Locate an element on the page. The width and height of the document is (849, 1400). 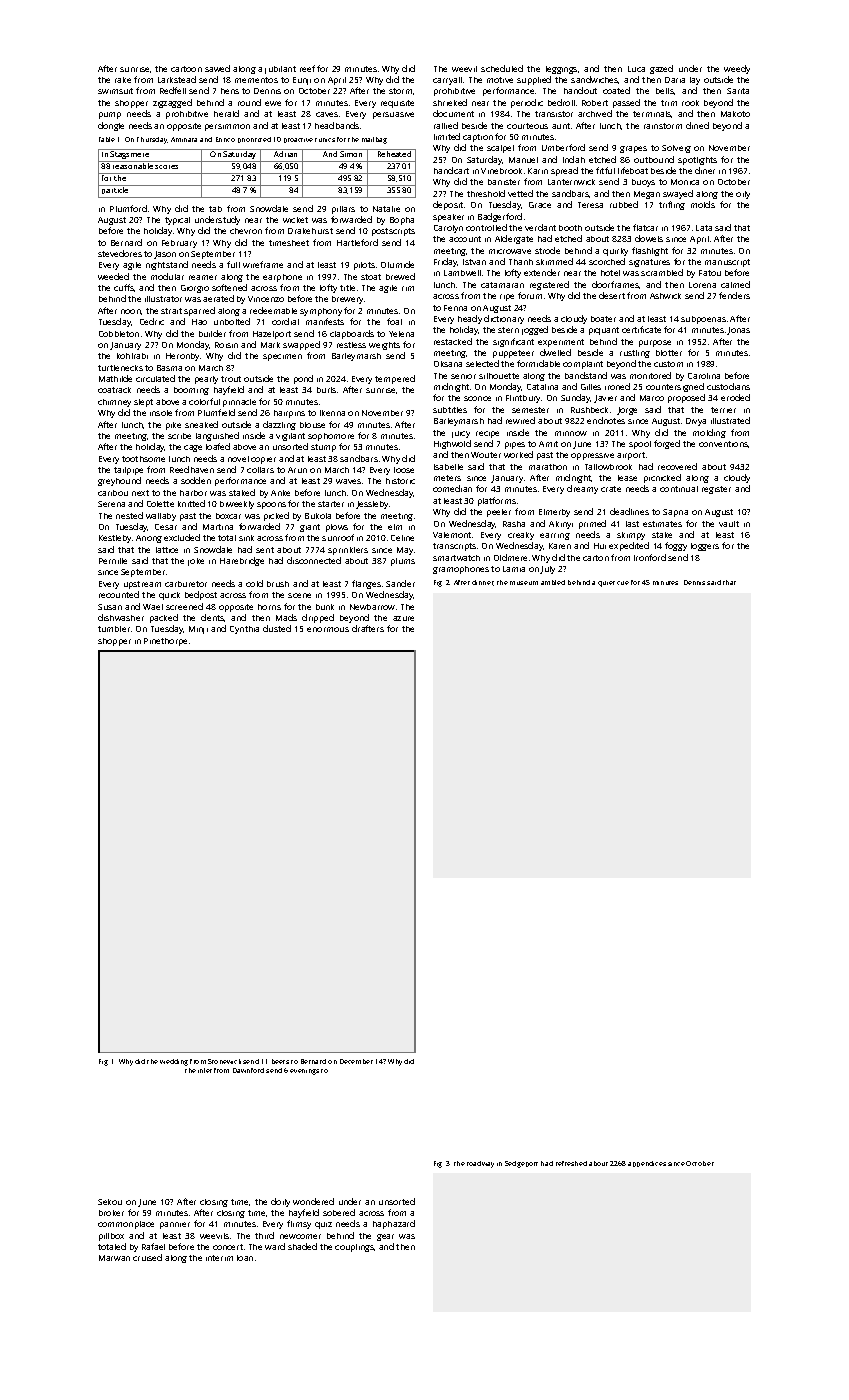
December is located at coordinates (356, 1061).
